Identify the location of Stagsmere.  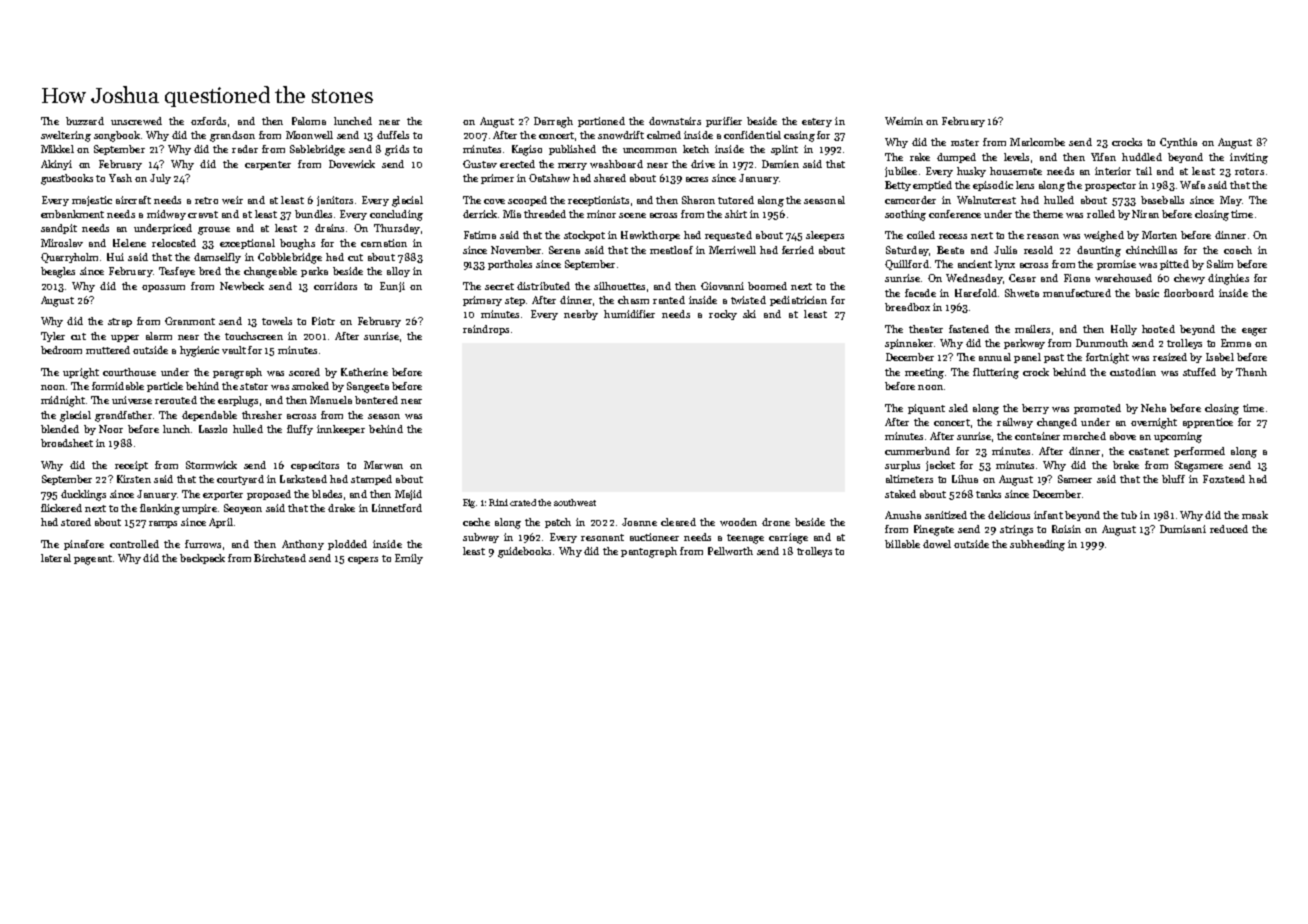
(1199, 466).
